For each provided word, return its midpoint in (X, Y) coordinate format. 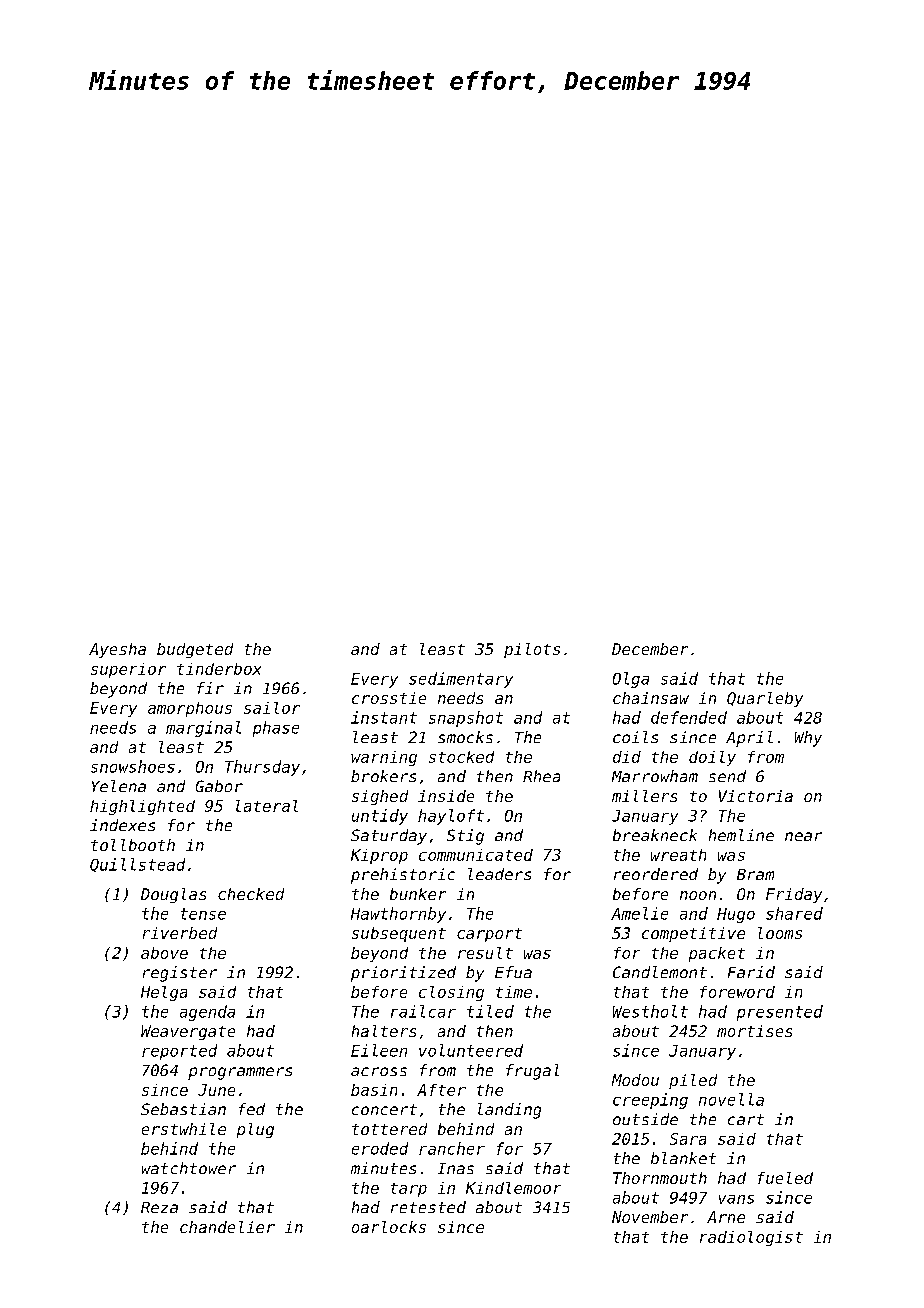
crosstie (389, 698)
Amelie (639, 913)
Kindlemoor (513, 1188)
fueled (785, 1178)
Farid (751, 972)
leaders (499, 874)
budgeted (195, 650)
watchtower (189, 1168)
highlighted (142, 807)
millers (644, 796)
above (164, 953)
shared (794, 913)
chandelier (227, 1227)
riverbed (180, 933)
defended (689, 717)
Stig (465, 837)
